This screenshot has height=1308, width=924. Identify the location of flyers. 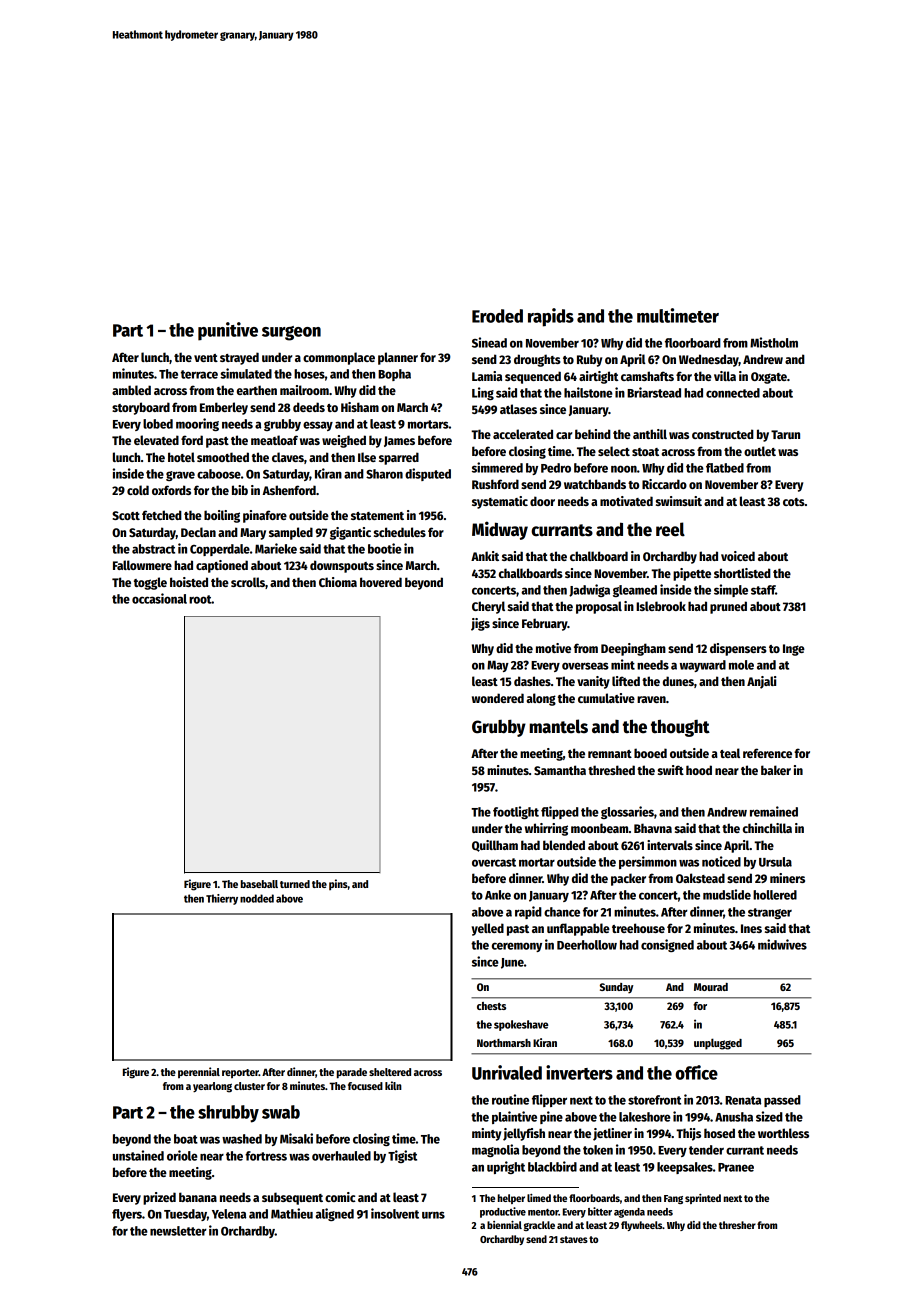
(127, 1215).
